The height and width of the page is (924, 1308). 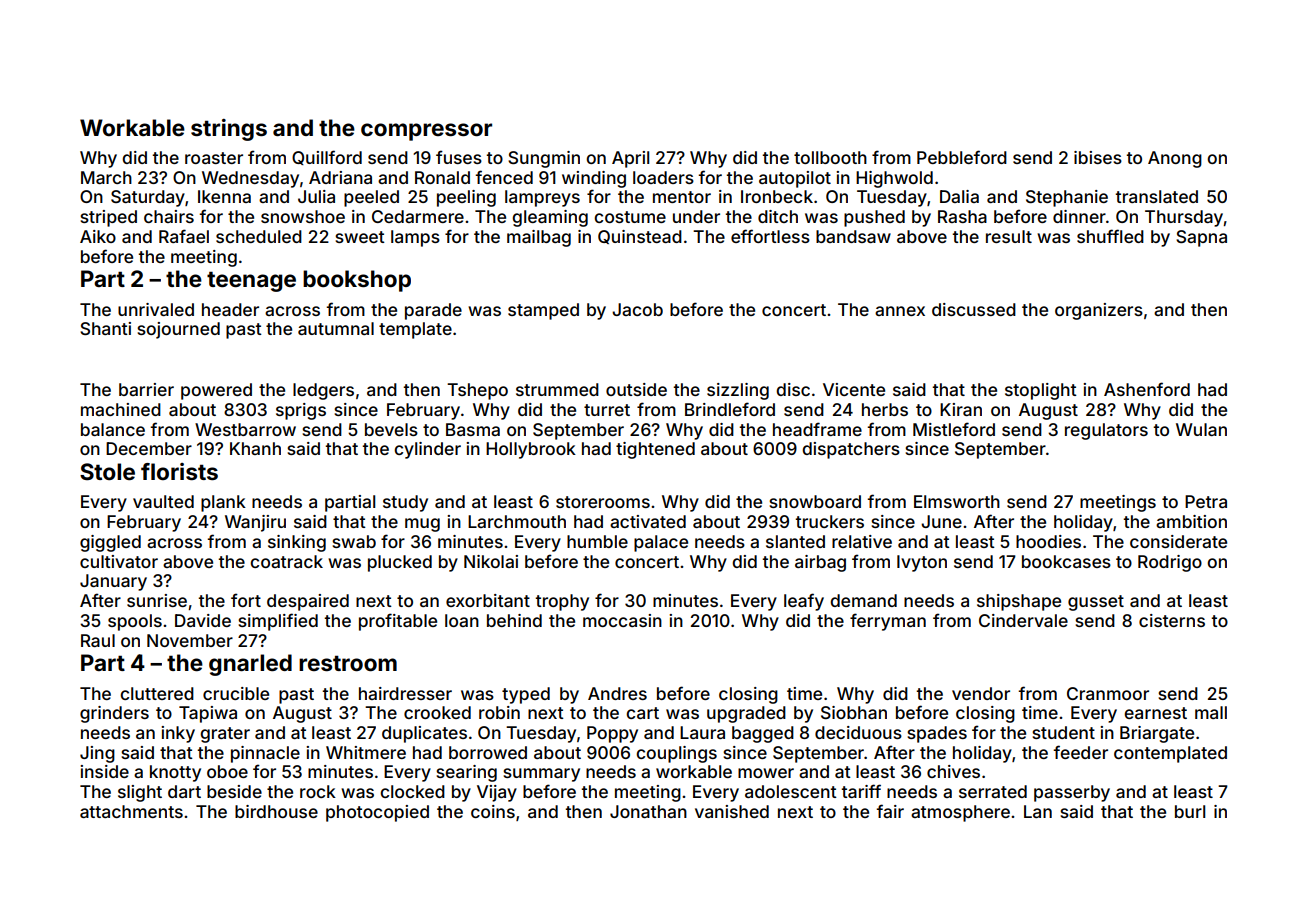 What do you see at coordinates (541, 775) in the page?
I see `summary` at bounding box center [541, 775].
